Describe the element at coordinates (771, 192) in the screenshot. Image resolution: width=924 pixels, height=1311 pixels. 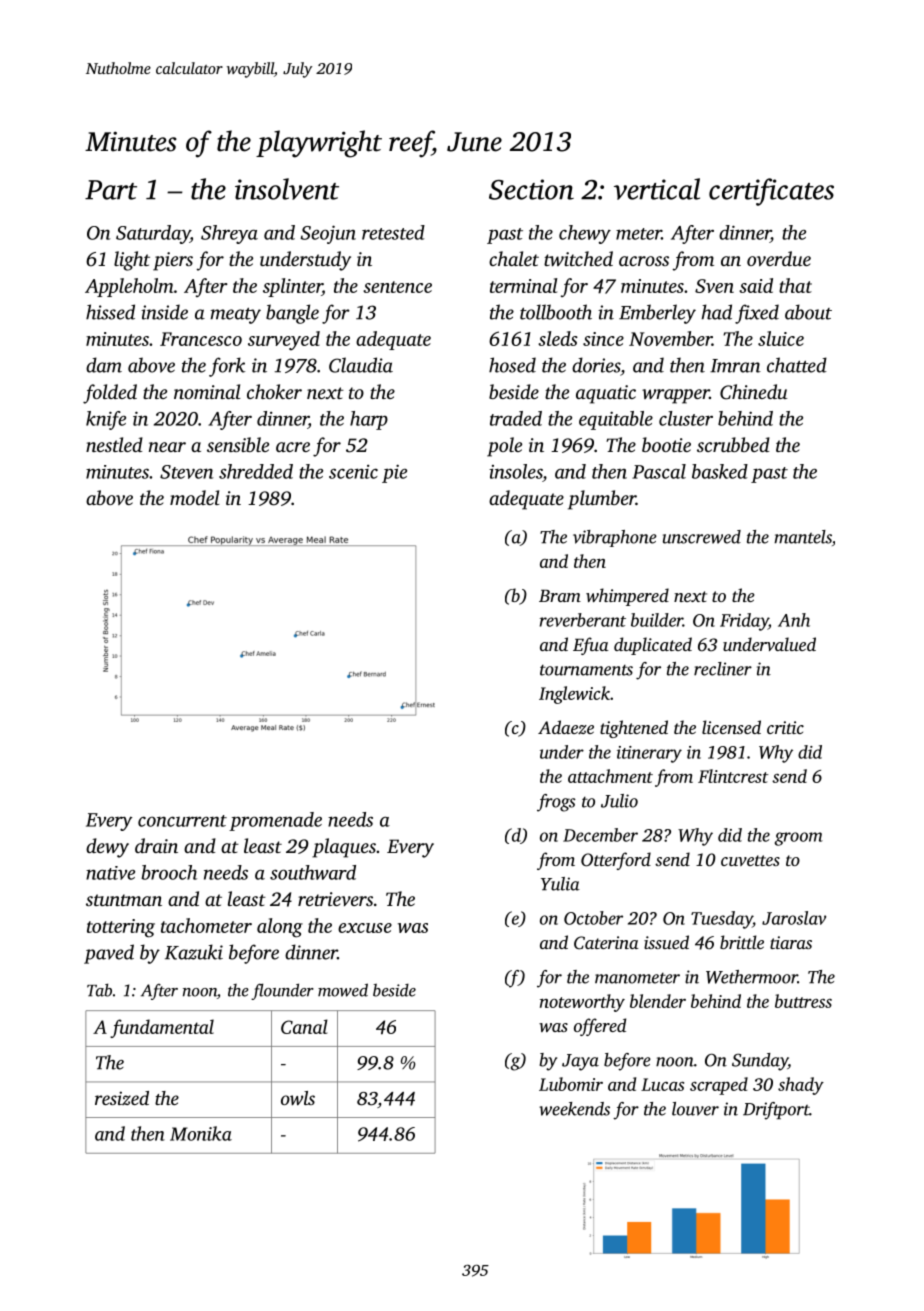
I see `certificates` at that location.
